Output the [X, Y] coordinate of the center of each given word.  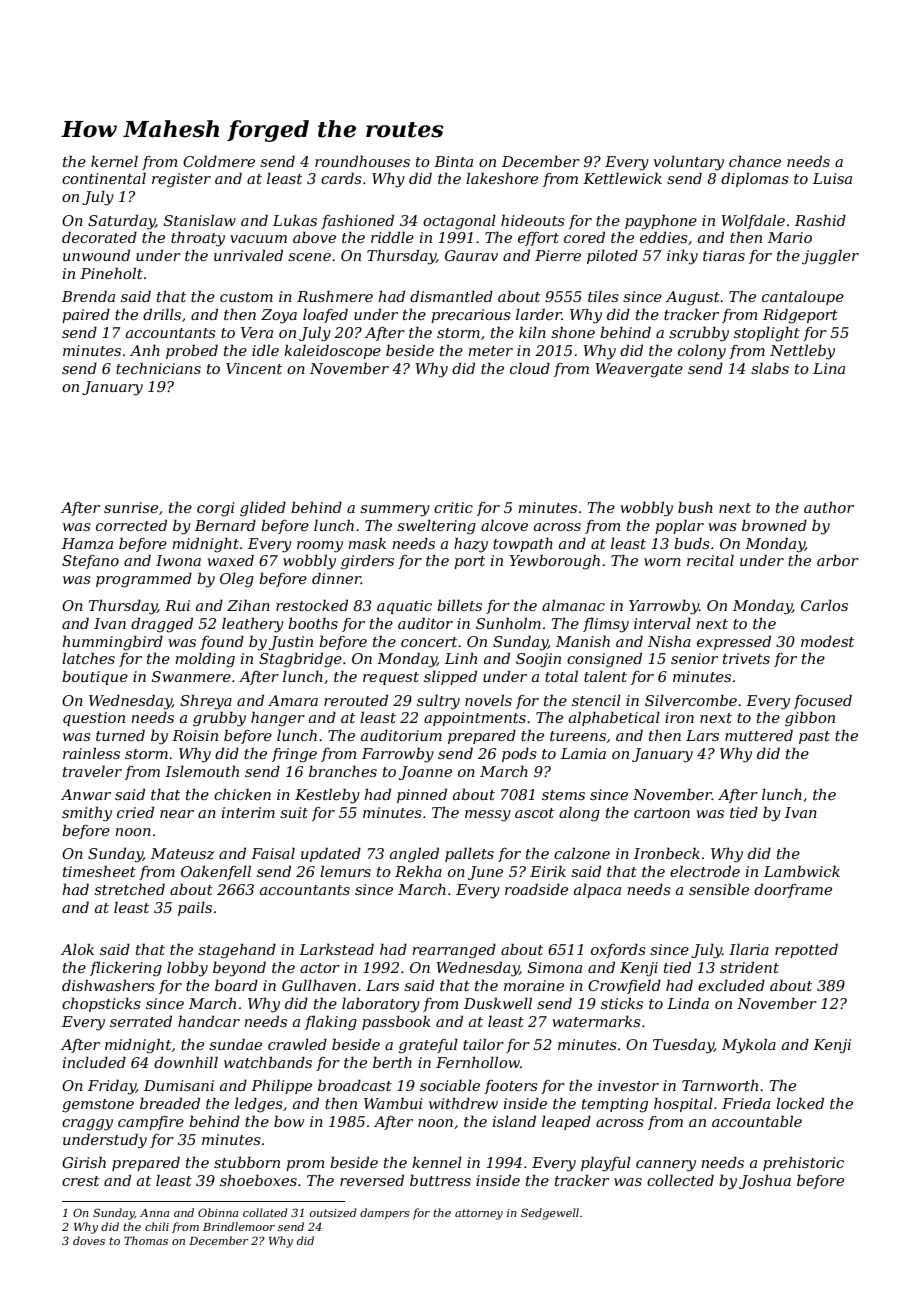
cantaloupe [803, 297]
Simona [555, 967]
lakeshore [502, 178]
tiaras [724, 255]
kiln [532, 332]
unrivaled [248, 255]
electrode [705, 871]
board [236, 985]
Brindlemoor [239, 1226]
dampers [384, 1214]
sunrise [131, 507]
